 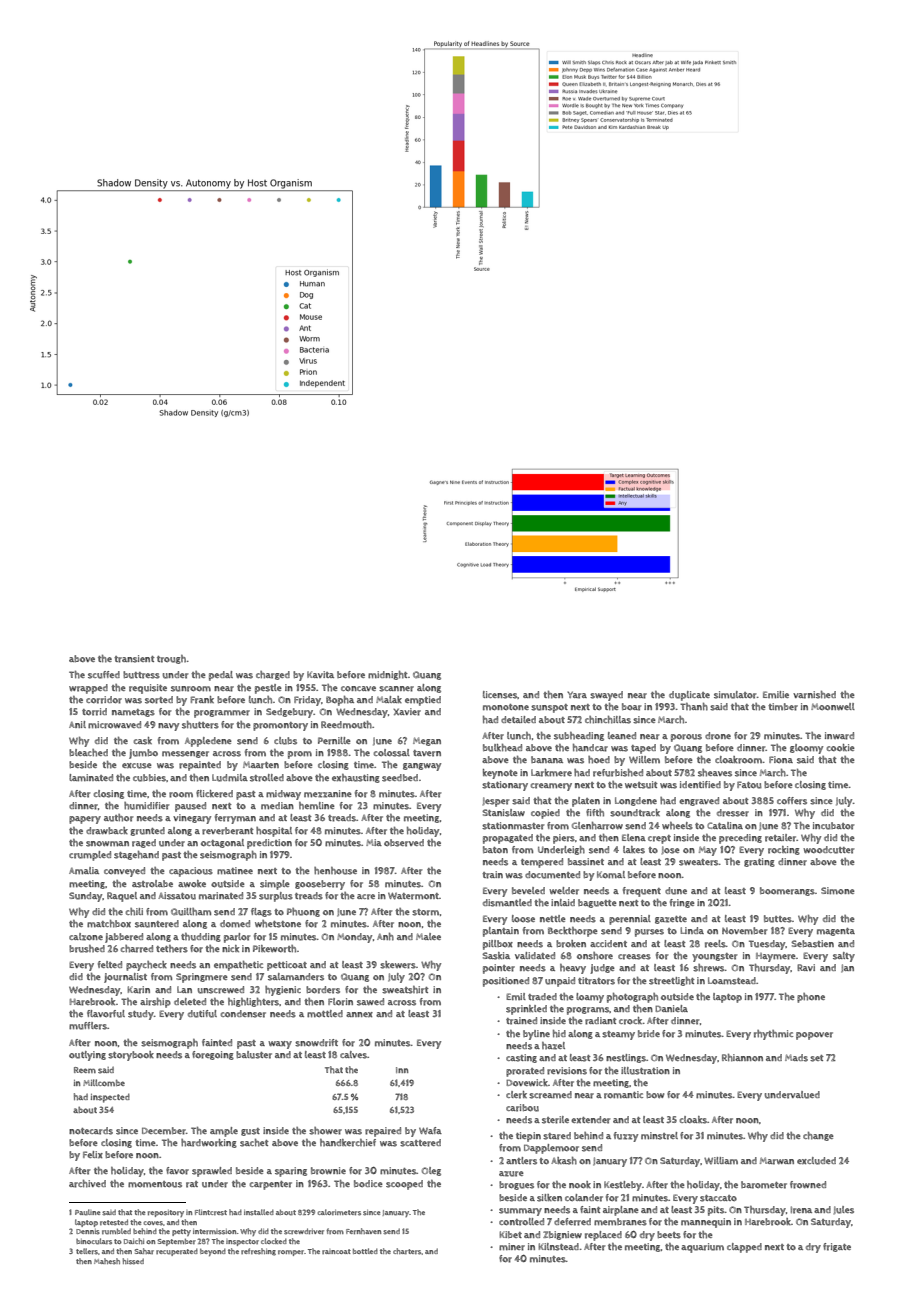 What do you see at coordinates (157, 924) in the screenshot?
I see `sauntered` at bounding box center [157, 924].
